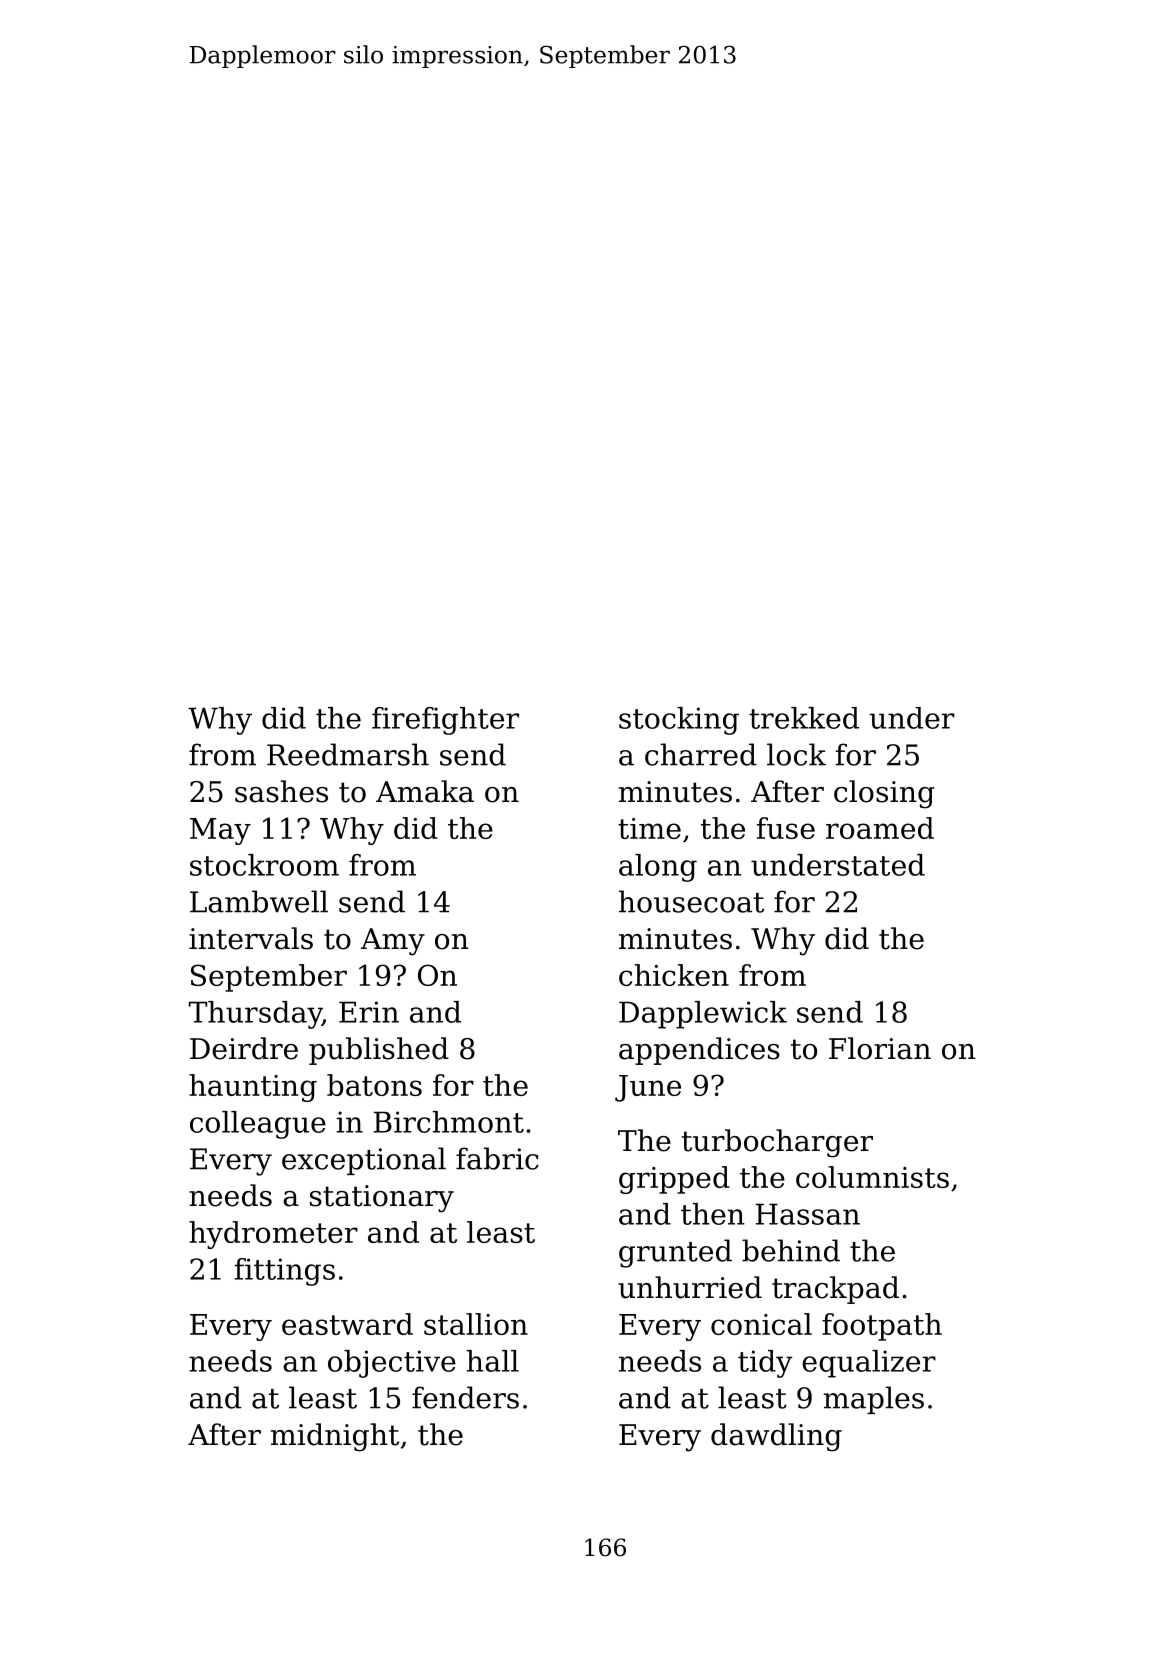 This screenshot has height=1654, width=1165. Describe the element at coordinates (776, 1437) in the screenshot. I see `dawdling` at that location.
